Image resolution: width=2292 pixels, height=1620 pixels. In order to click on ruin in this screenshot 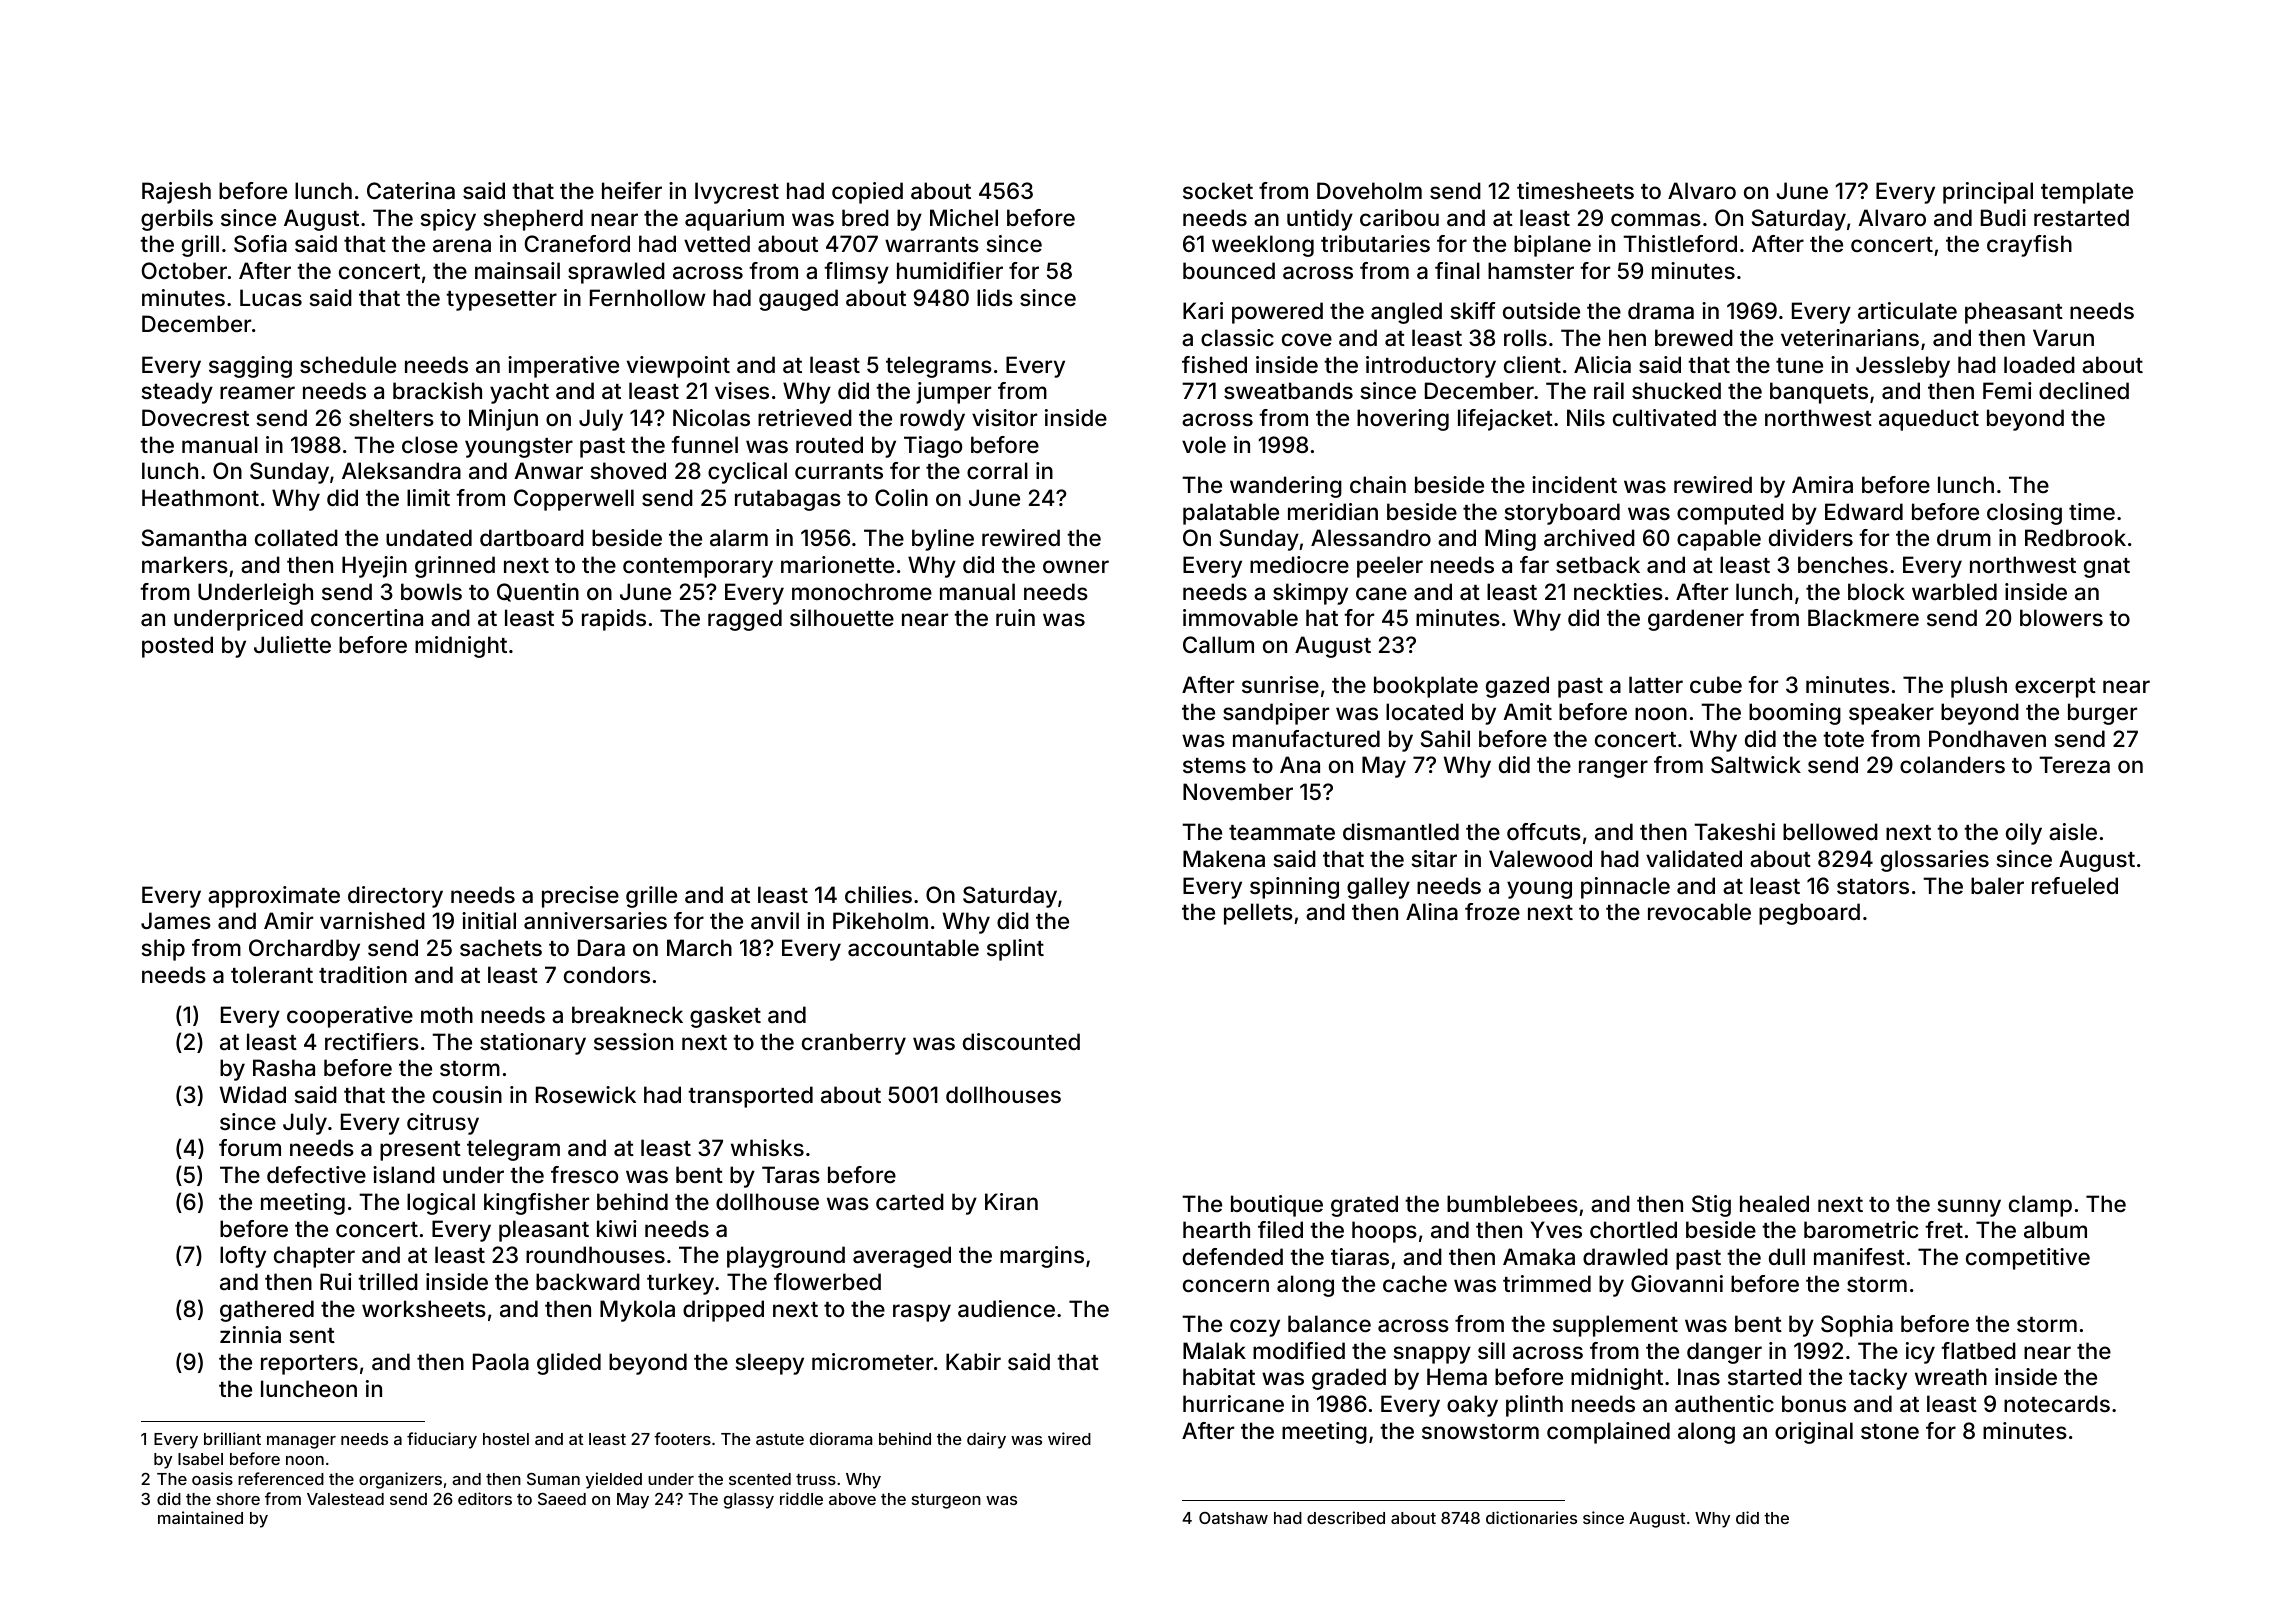, I will do `click(1015, 617)`.
